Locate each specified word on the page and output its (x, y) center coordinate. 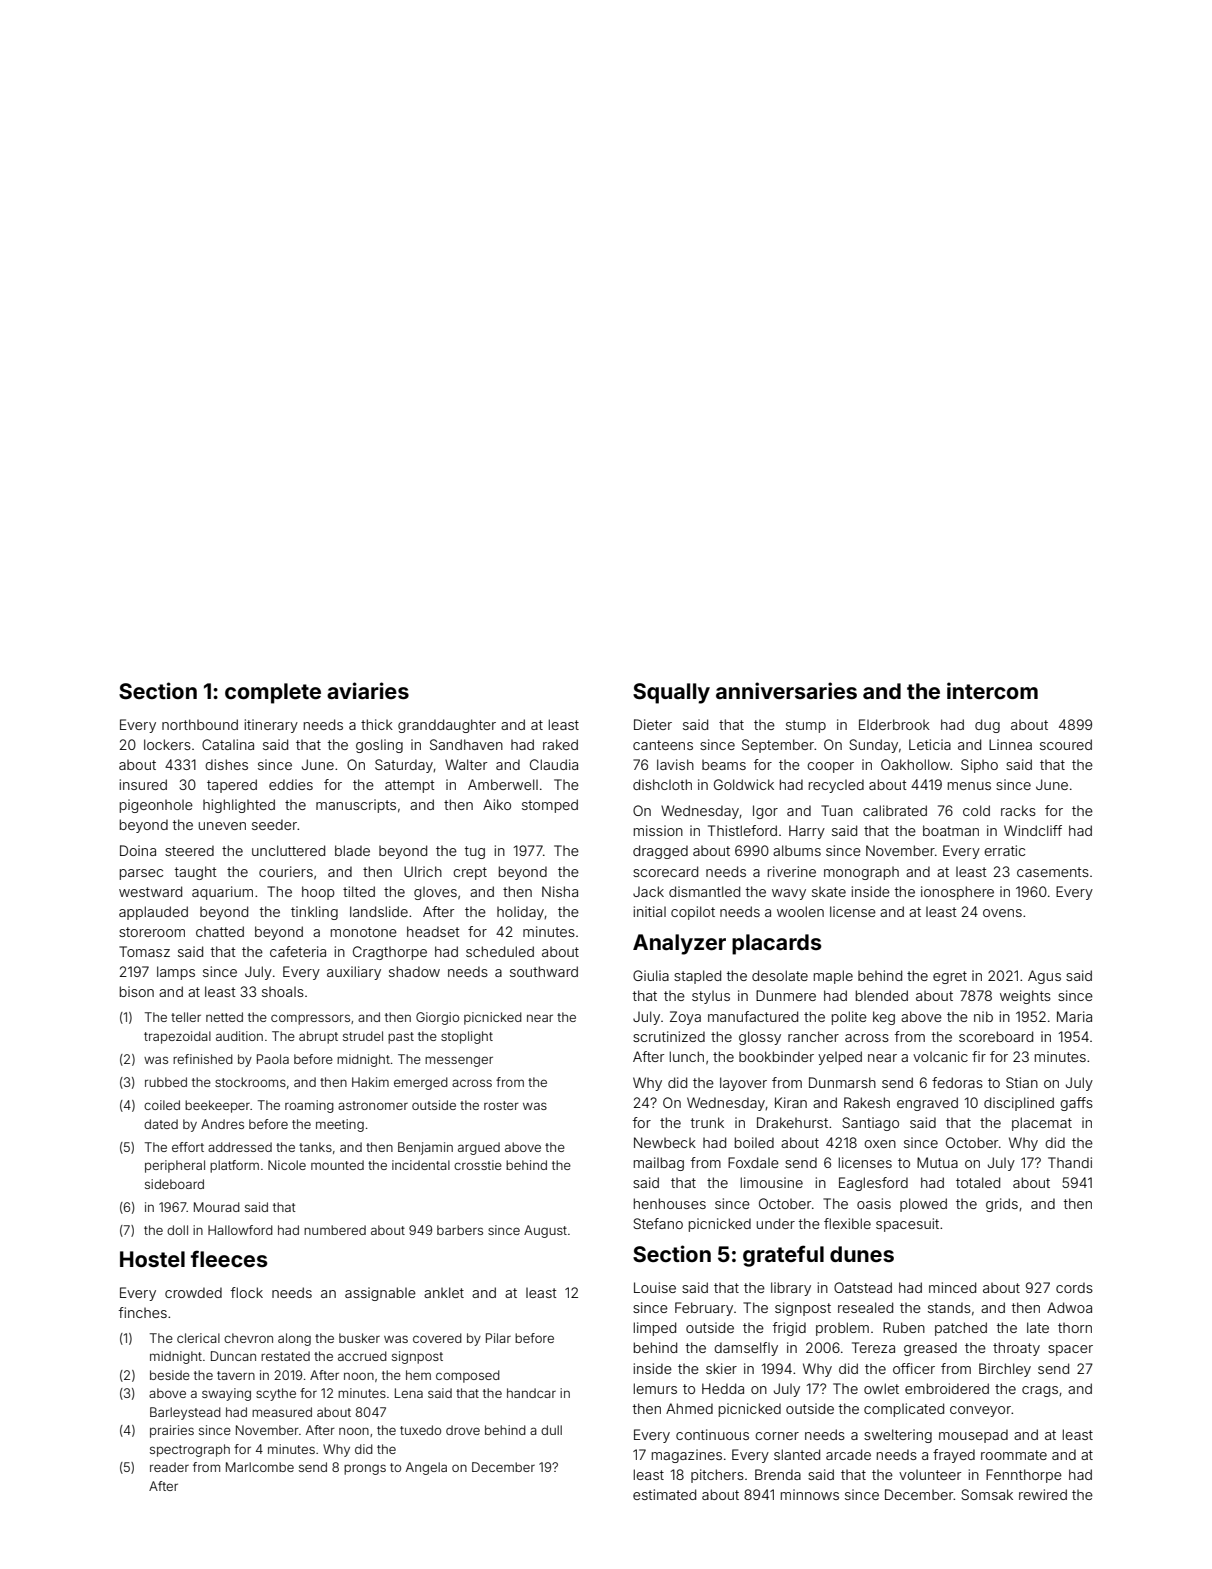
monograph (861, 873)
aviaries (368, 690)
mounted (337, 1165)
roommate (1014, 1455)
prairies (172, 1431)
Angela (426, 1468)
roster (501, 1105)
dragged (660, 852)
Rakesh (867, 1102)
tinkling (314, 913)
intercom (992, 690)
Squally (671, 693)
